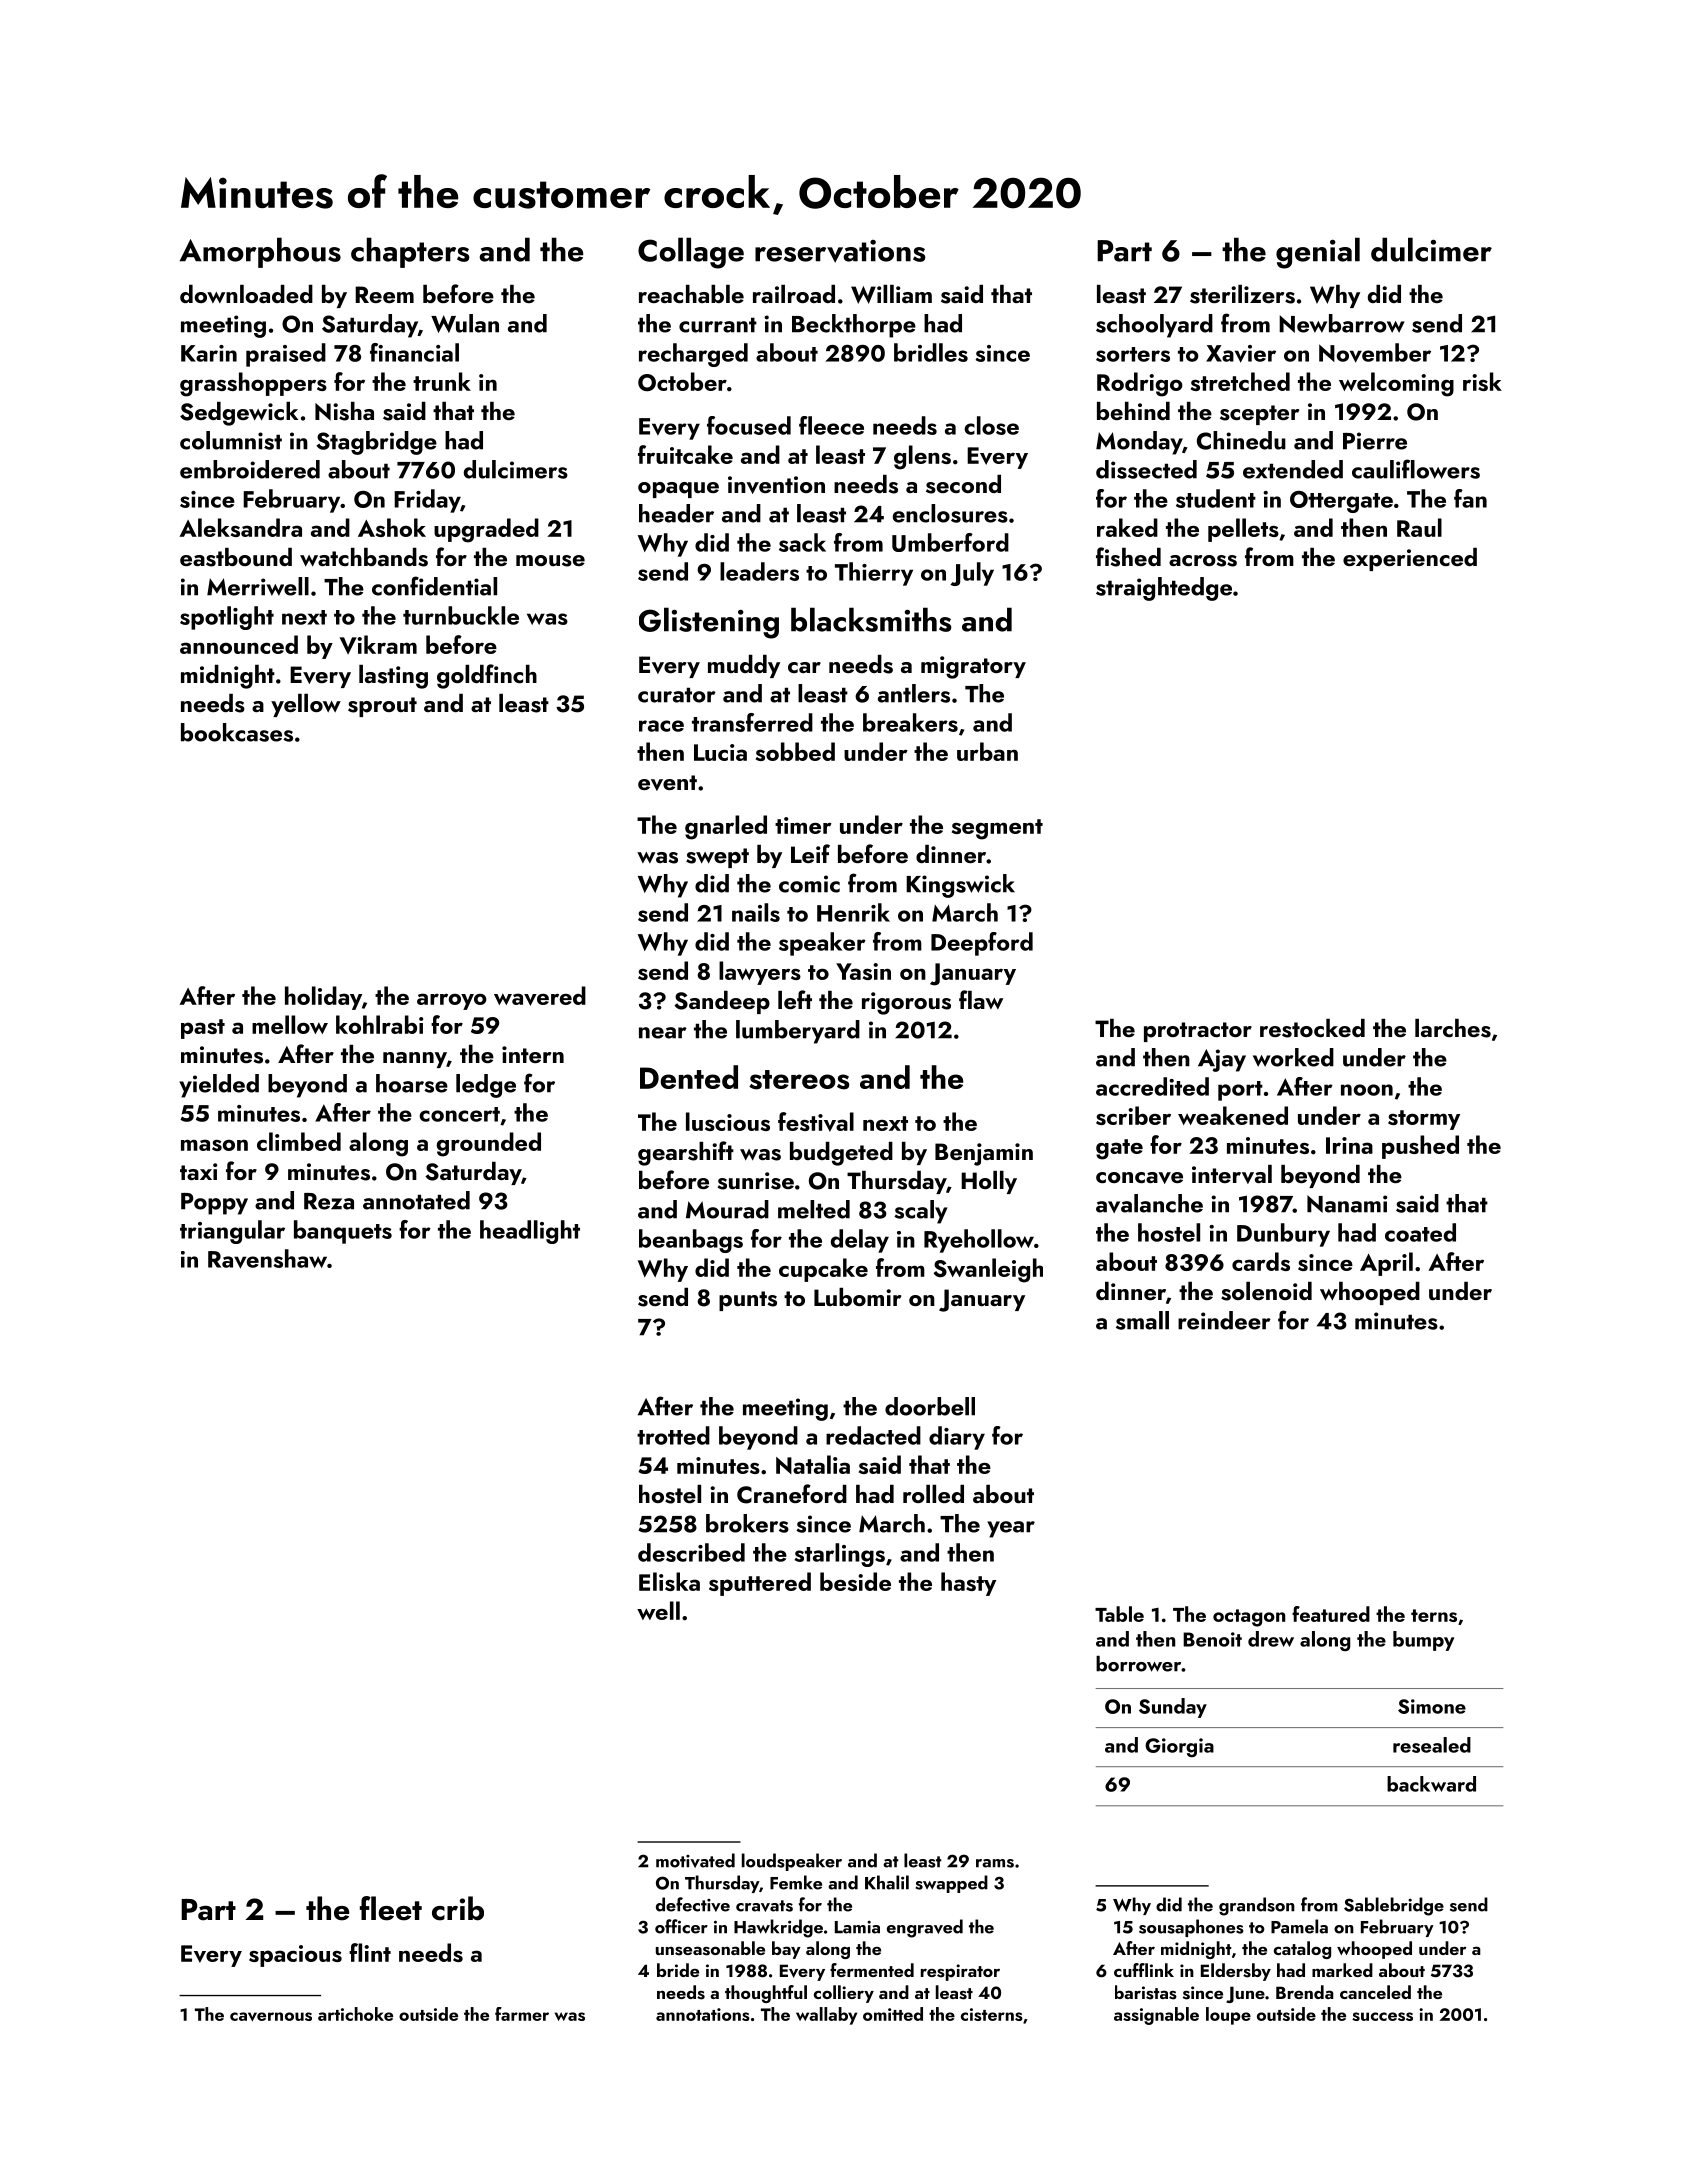  I want to click on annotations, so click(703, 2014).
